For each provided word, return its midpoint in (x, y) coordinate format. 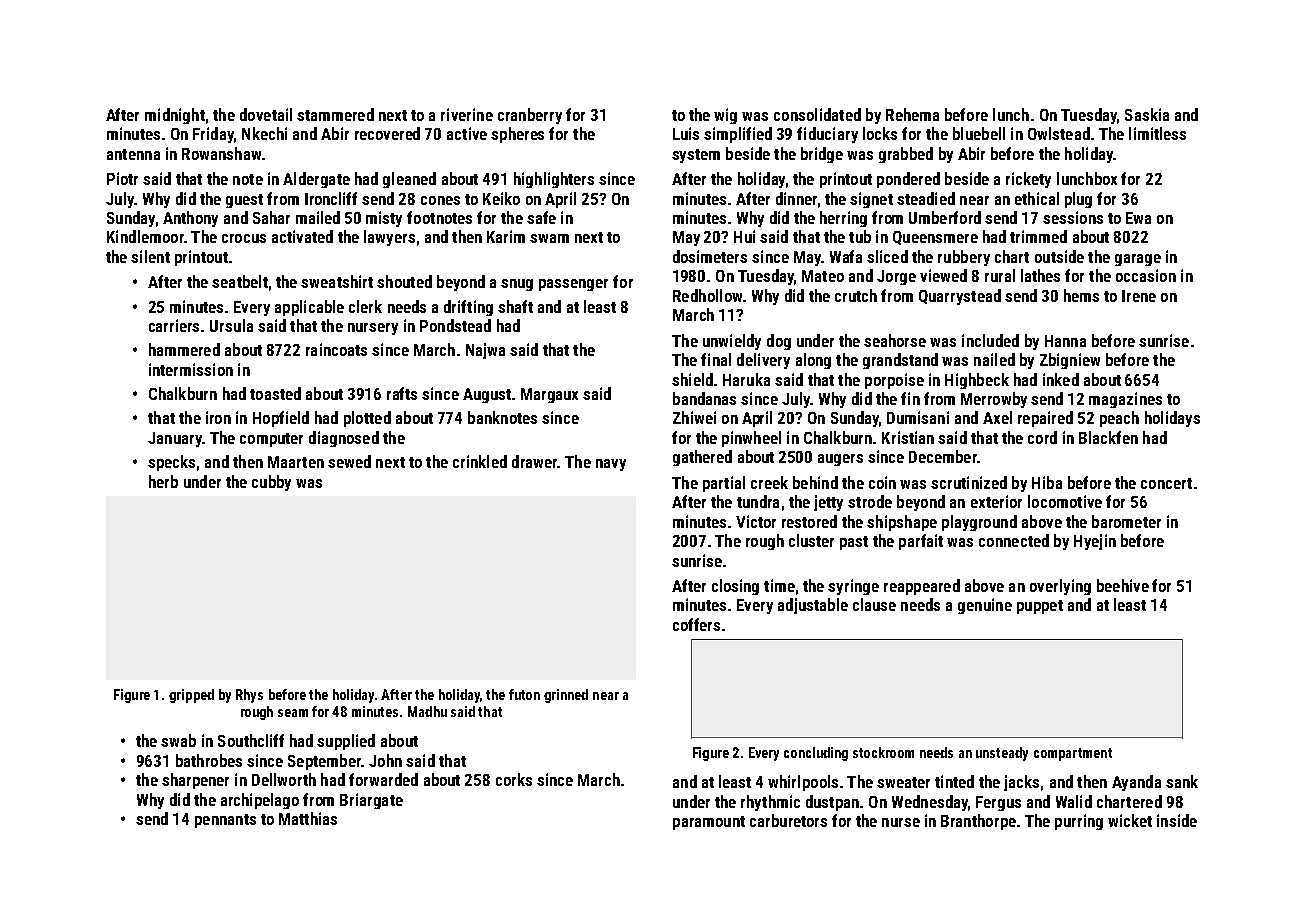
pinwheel (751, 439)
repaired (1045, 419)
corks (514, 779)
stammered (335, 114)
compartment (1073, 754)
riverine (467, 114)
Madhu (427, 711)
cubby (271, 483)
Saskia (1147, 114)
